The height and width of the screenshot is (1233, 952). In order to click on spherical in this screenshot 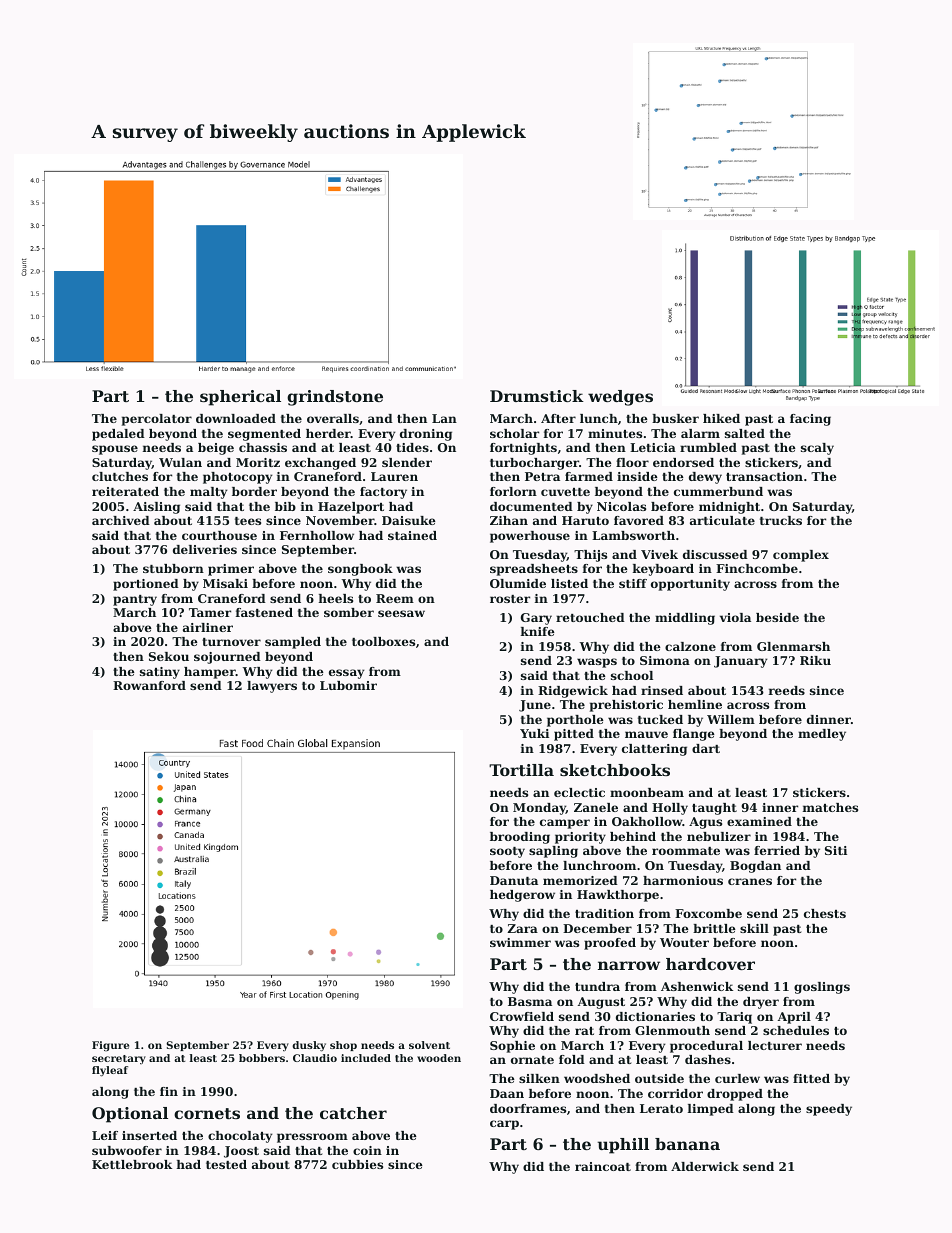, I will do `click(240, 398)`.
